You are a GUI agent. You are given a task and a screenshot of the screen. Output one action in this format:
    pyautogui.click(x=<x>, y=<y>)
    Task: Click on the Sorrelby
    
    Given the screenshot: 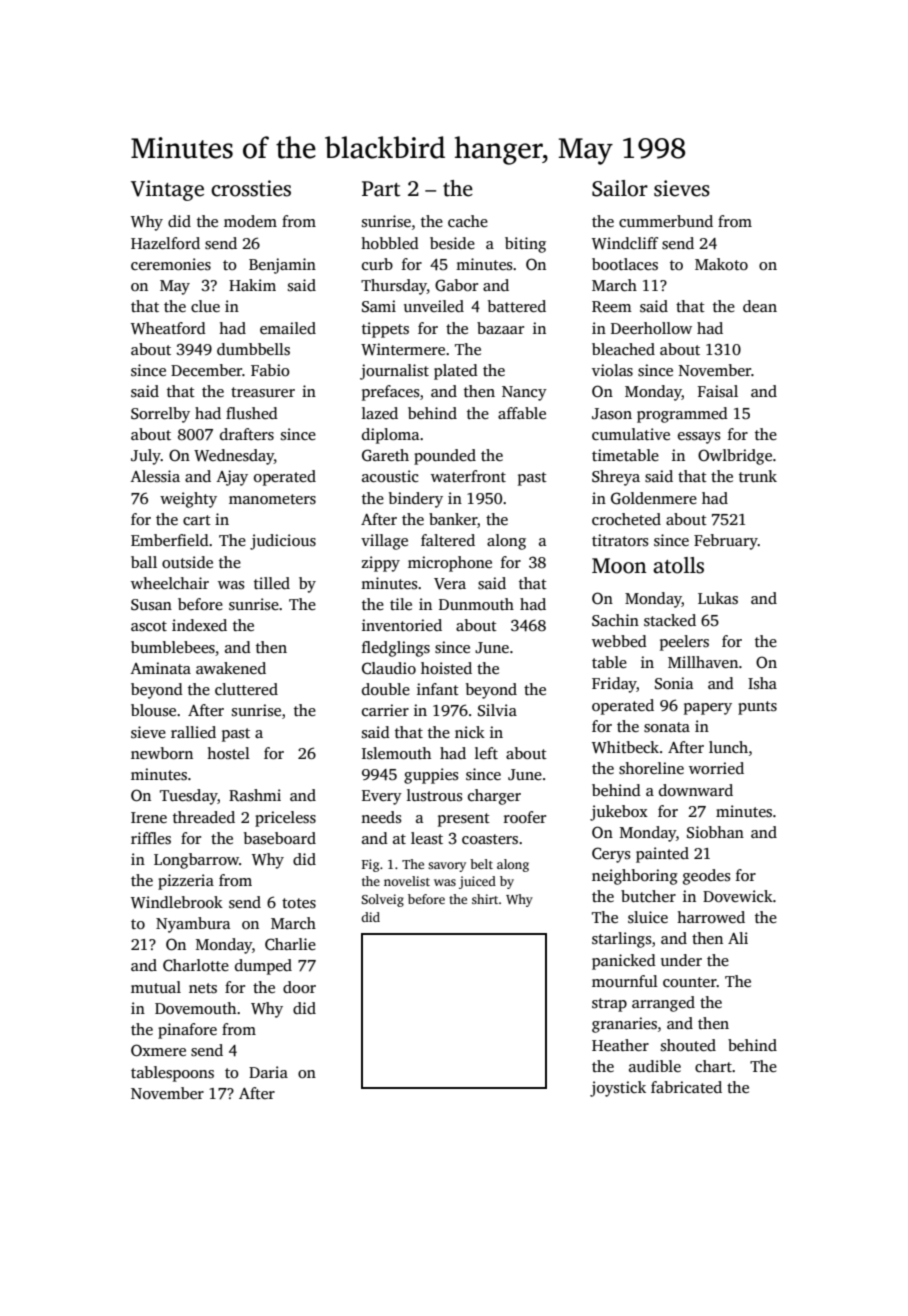 What is the action you would take?
    pyautogui.click(x=160, y=415)
